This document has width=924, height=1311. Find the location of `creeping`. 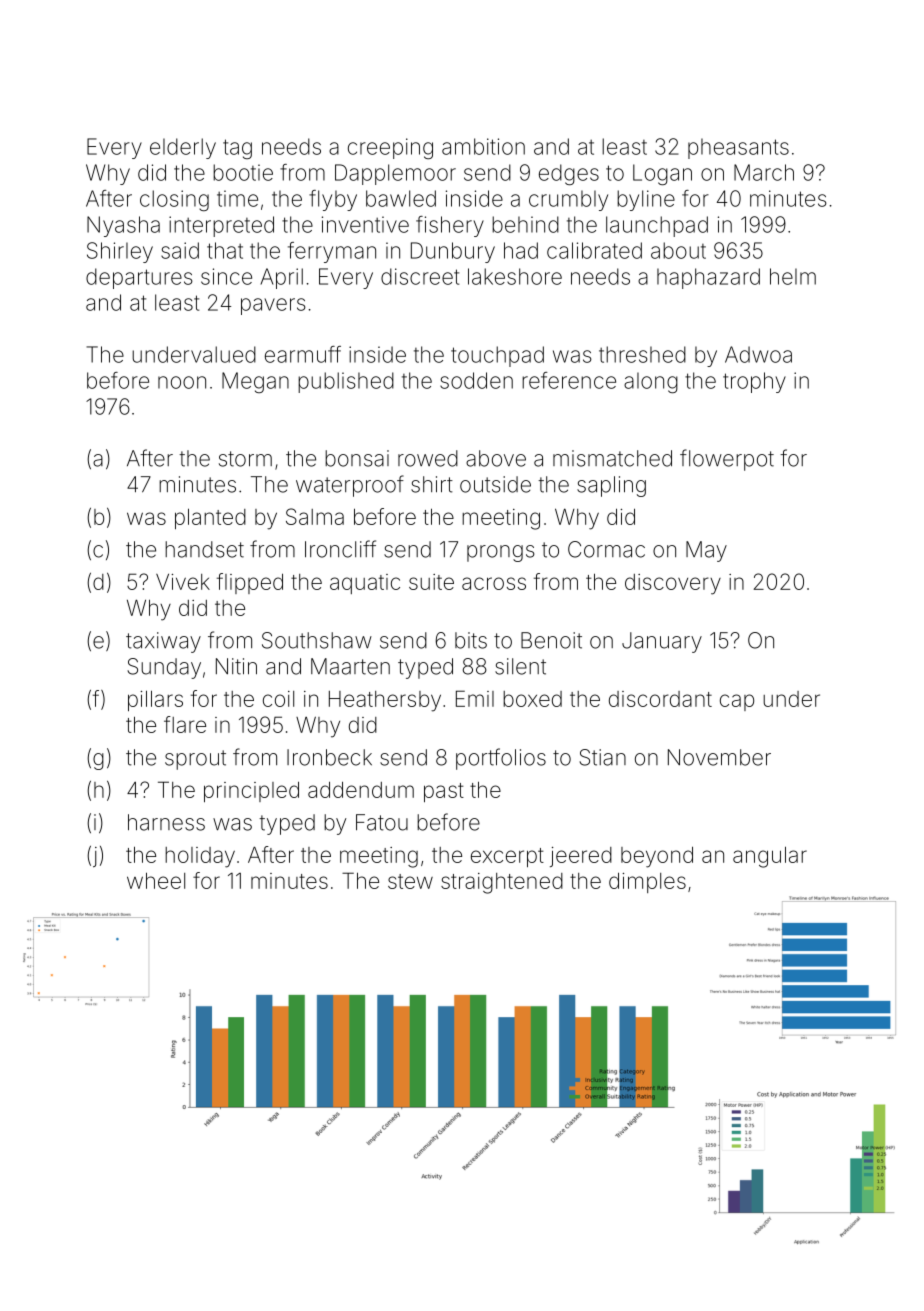

creeping is located at coordinates (390, 148).
